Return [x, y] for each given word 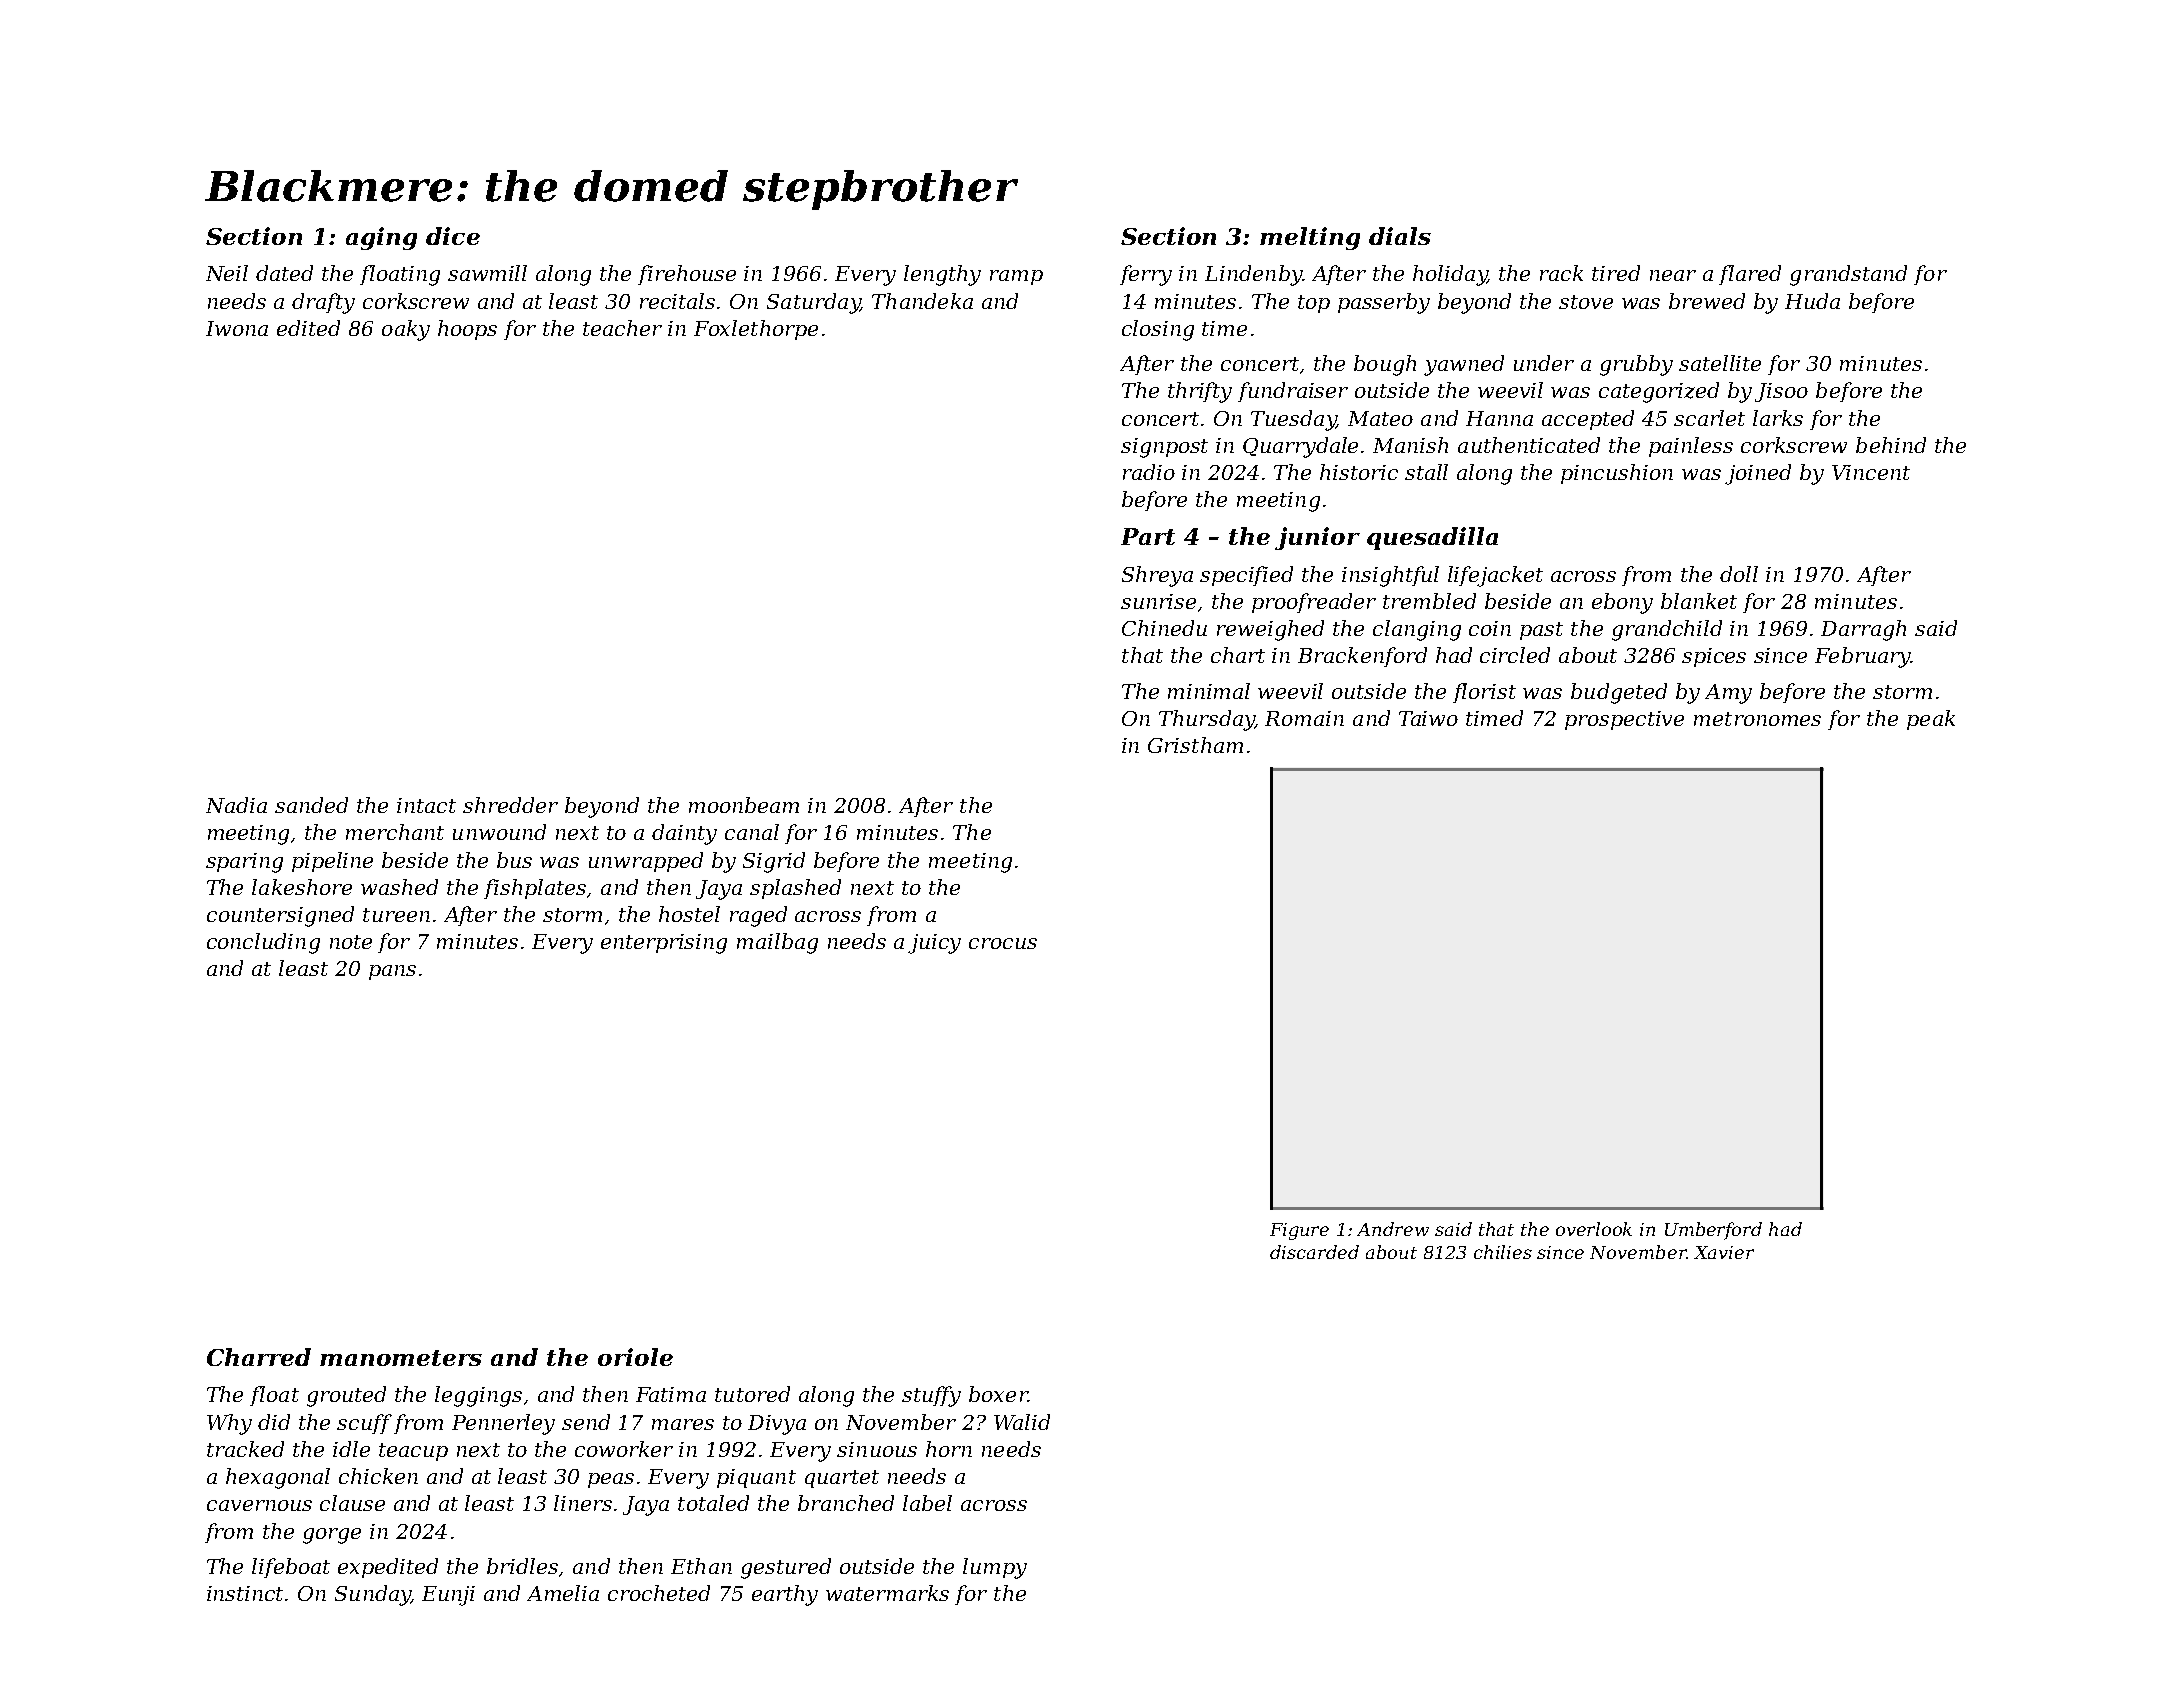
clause [352, 1503]
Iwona [237, 328]
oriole [635, 1357]
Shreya [1157, 576]
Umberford [1713, 1231]
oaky [406, 330]
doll [1739, 574]
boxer [998, 1394]
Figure [1299, 1231]
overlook [1594, 1229]
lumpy [995, 1568]
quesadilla [1432, 538]
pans [392, 972]
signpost [1164, 448]
